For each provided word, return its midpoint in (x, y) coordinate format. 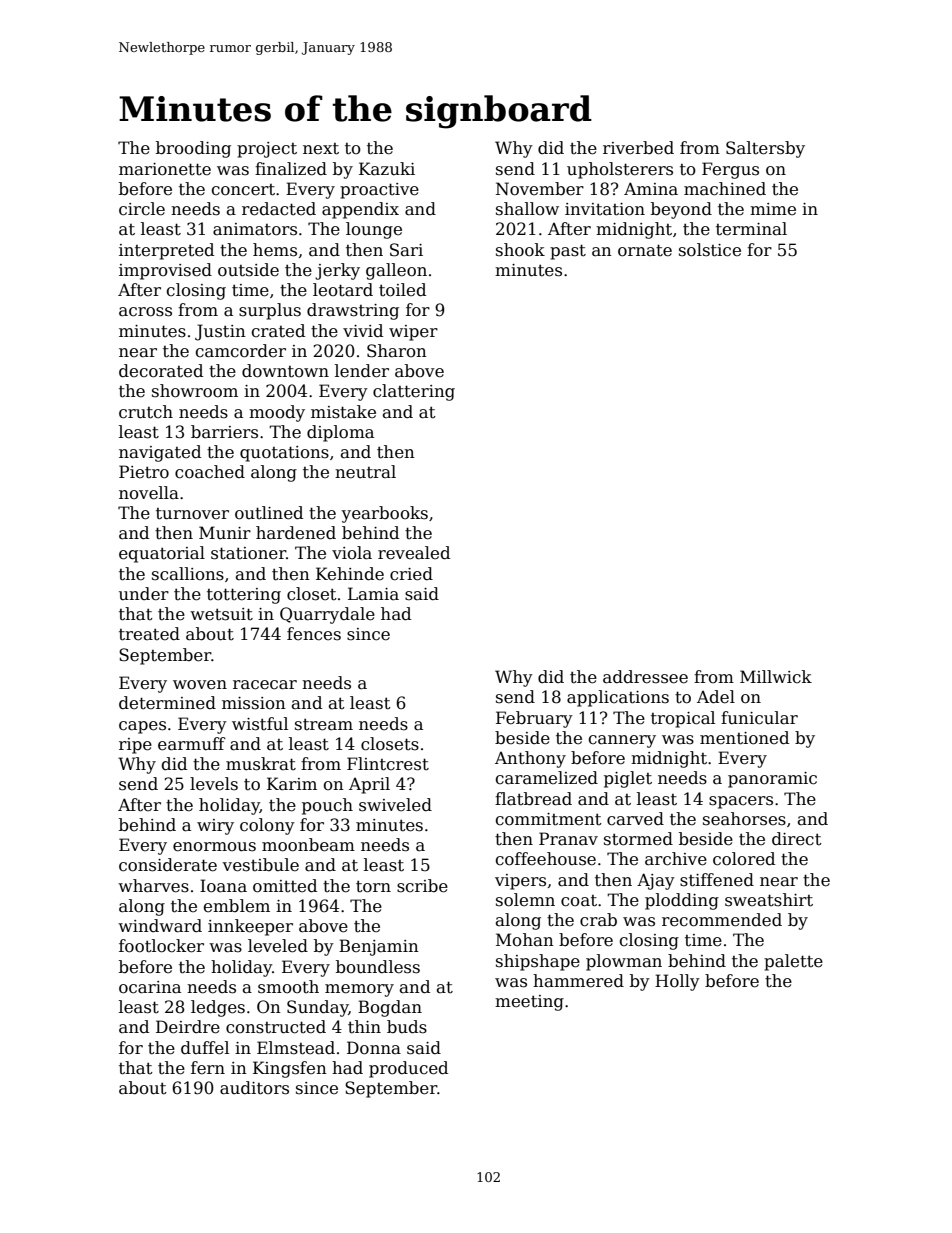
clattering (414, 392)
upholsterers (620, 170)
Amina (651, 189)
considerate (168, 865)
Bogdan (390, 1008)
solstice (710, 250)
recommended (722, 920)
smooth (288, 987)
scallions (188, 574)
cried (411, 574)
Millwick (776, 677)
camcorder (241, 351)
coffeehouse (546, 859)
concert (243, 190)
